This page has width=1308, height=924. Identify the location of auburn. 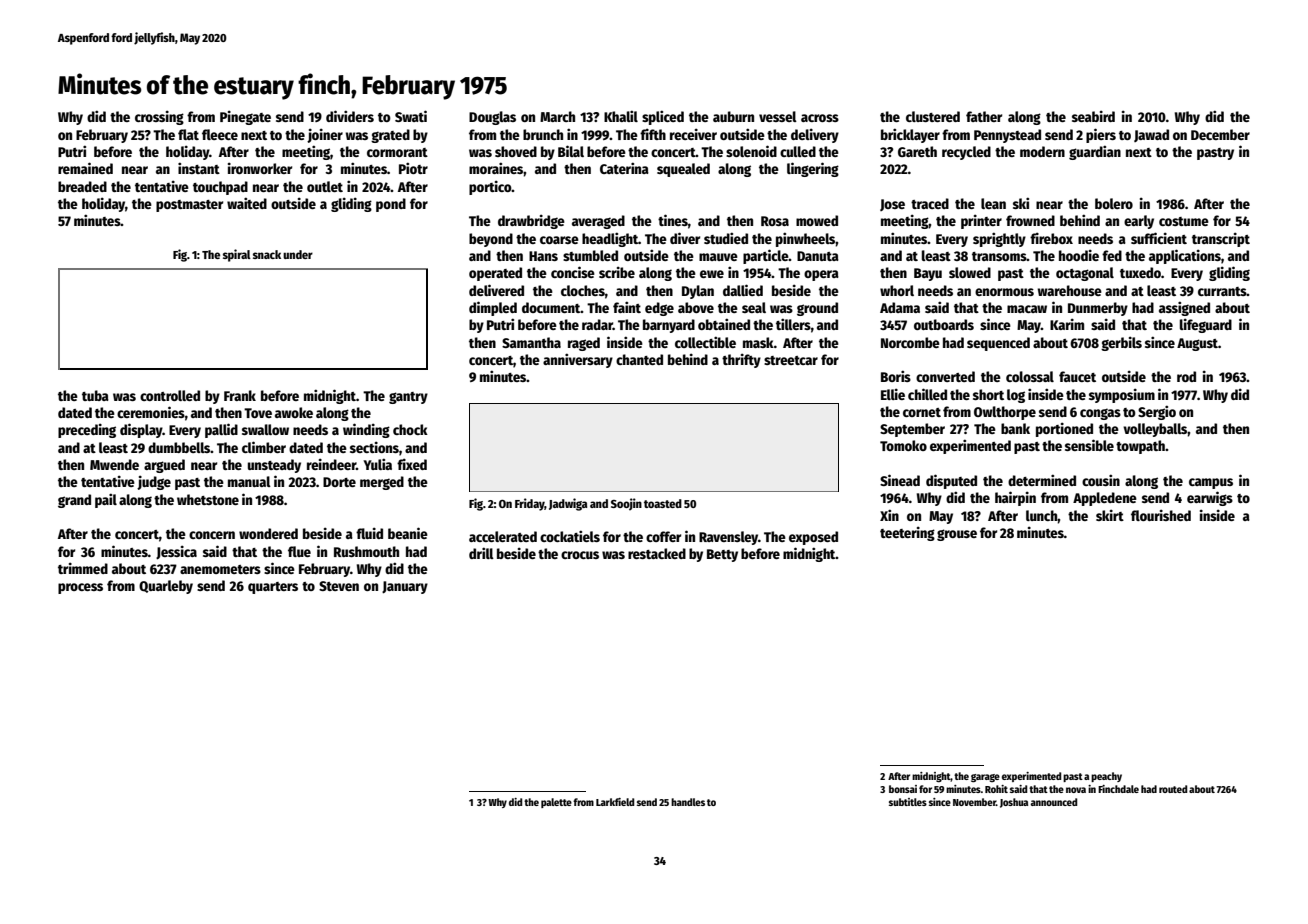
(733, 116).
